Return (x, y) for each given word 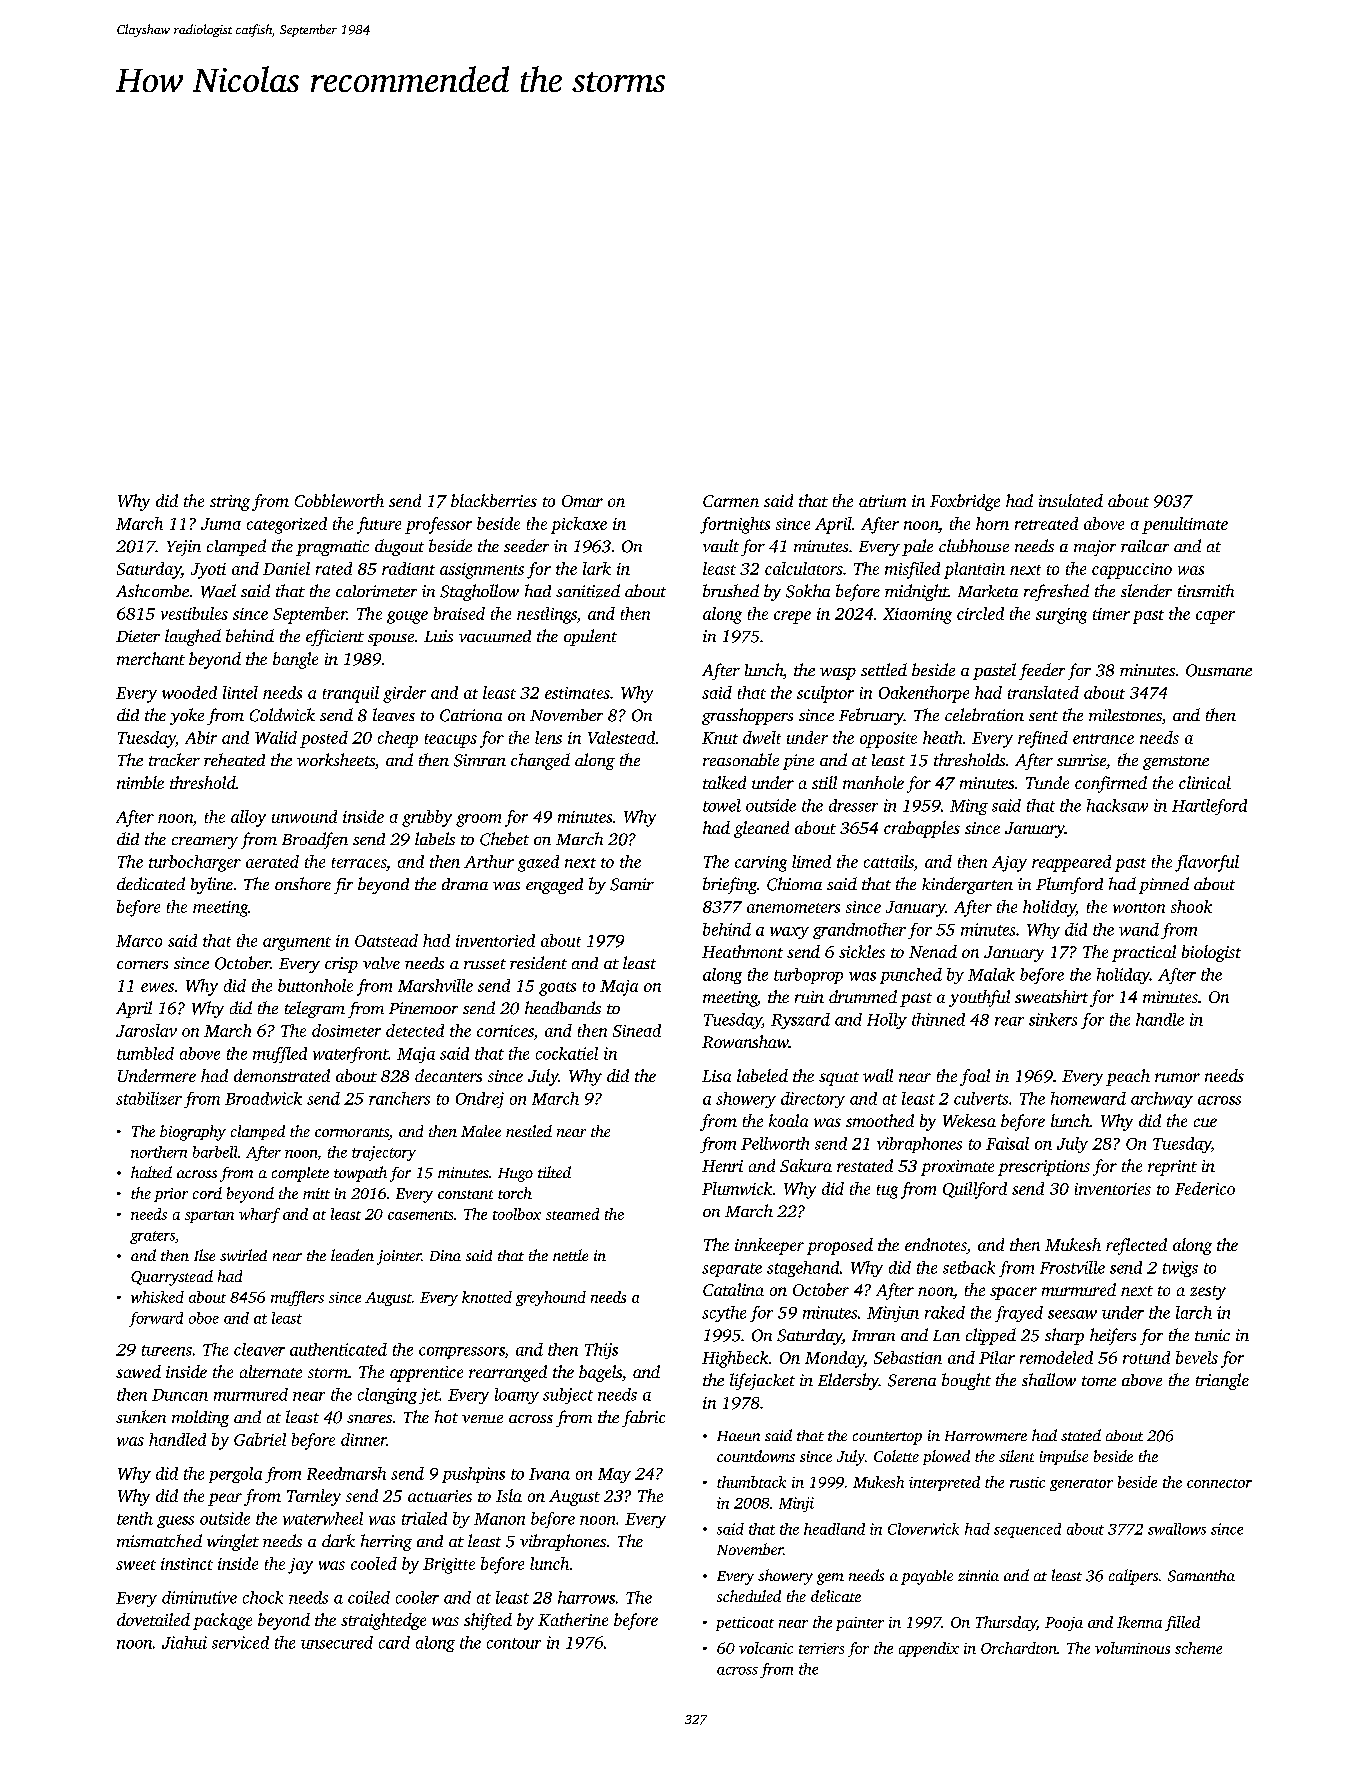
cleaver (259, 1349)
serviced (240, 1642)
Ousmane (1219, 670)
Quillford (975, 1190)
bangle (295, 660)
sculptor (825, 694)
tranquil (351, 694)
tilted (554, 1172)
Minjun (893, 1314)
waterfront (350, 1055)
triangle (1222, 1381)
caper (1215, 617)
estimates (577, 693)
